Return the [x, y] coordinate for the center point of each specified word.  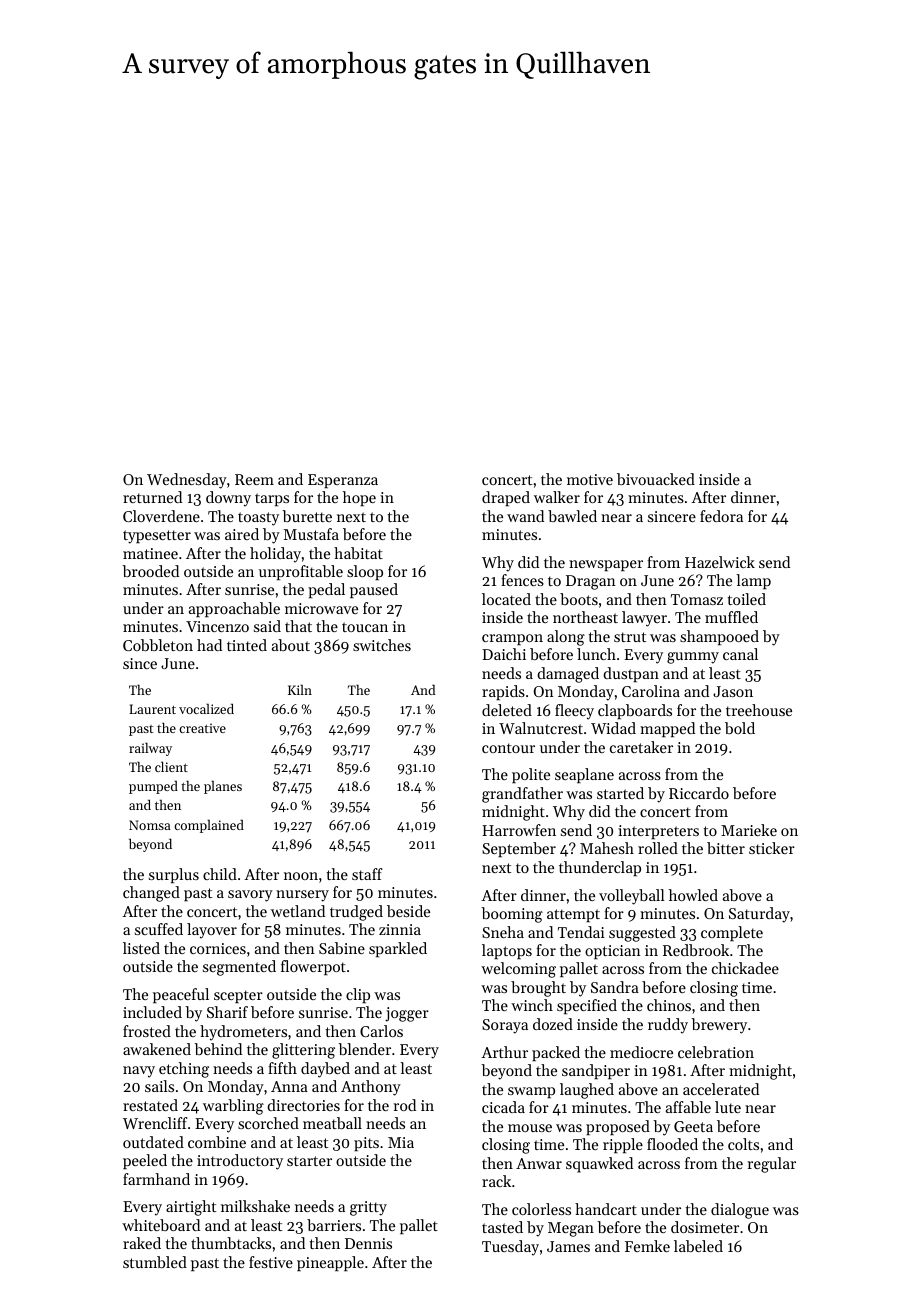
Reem [254, 479]
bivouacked [656, 479]
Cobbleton [158, 645]
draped [506, 498]
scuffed [159, 929]
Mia [401, 1142]
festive [271, 1262]
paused [374, 590]
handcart [606, 1209]
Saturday [759, 915]
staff [367, 874]
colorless [541, 1209]
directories [303, 1105]
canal [740, 654]
